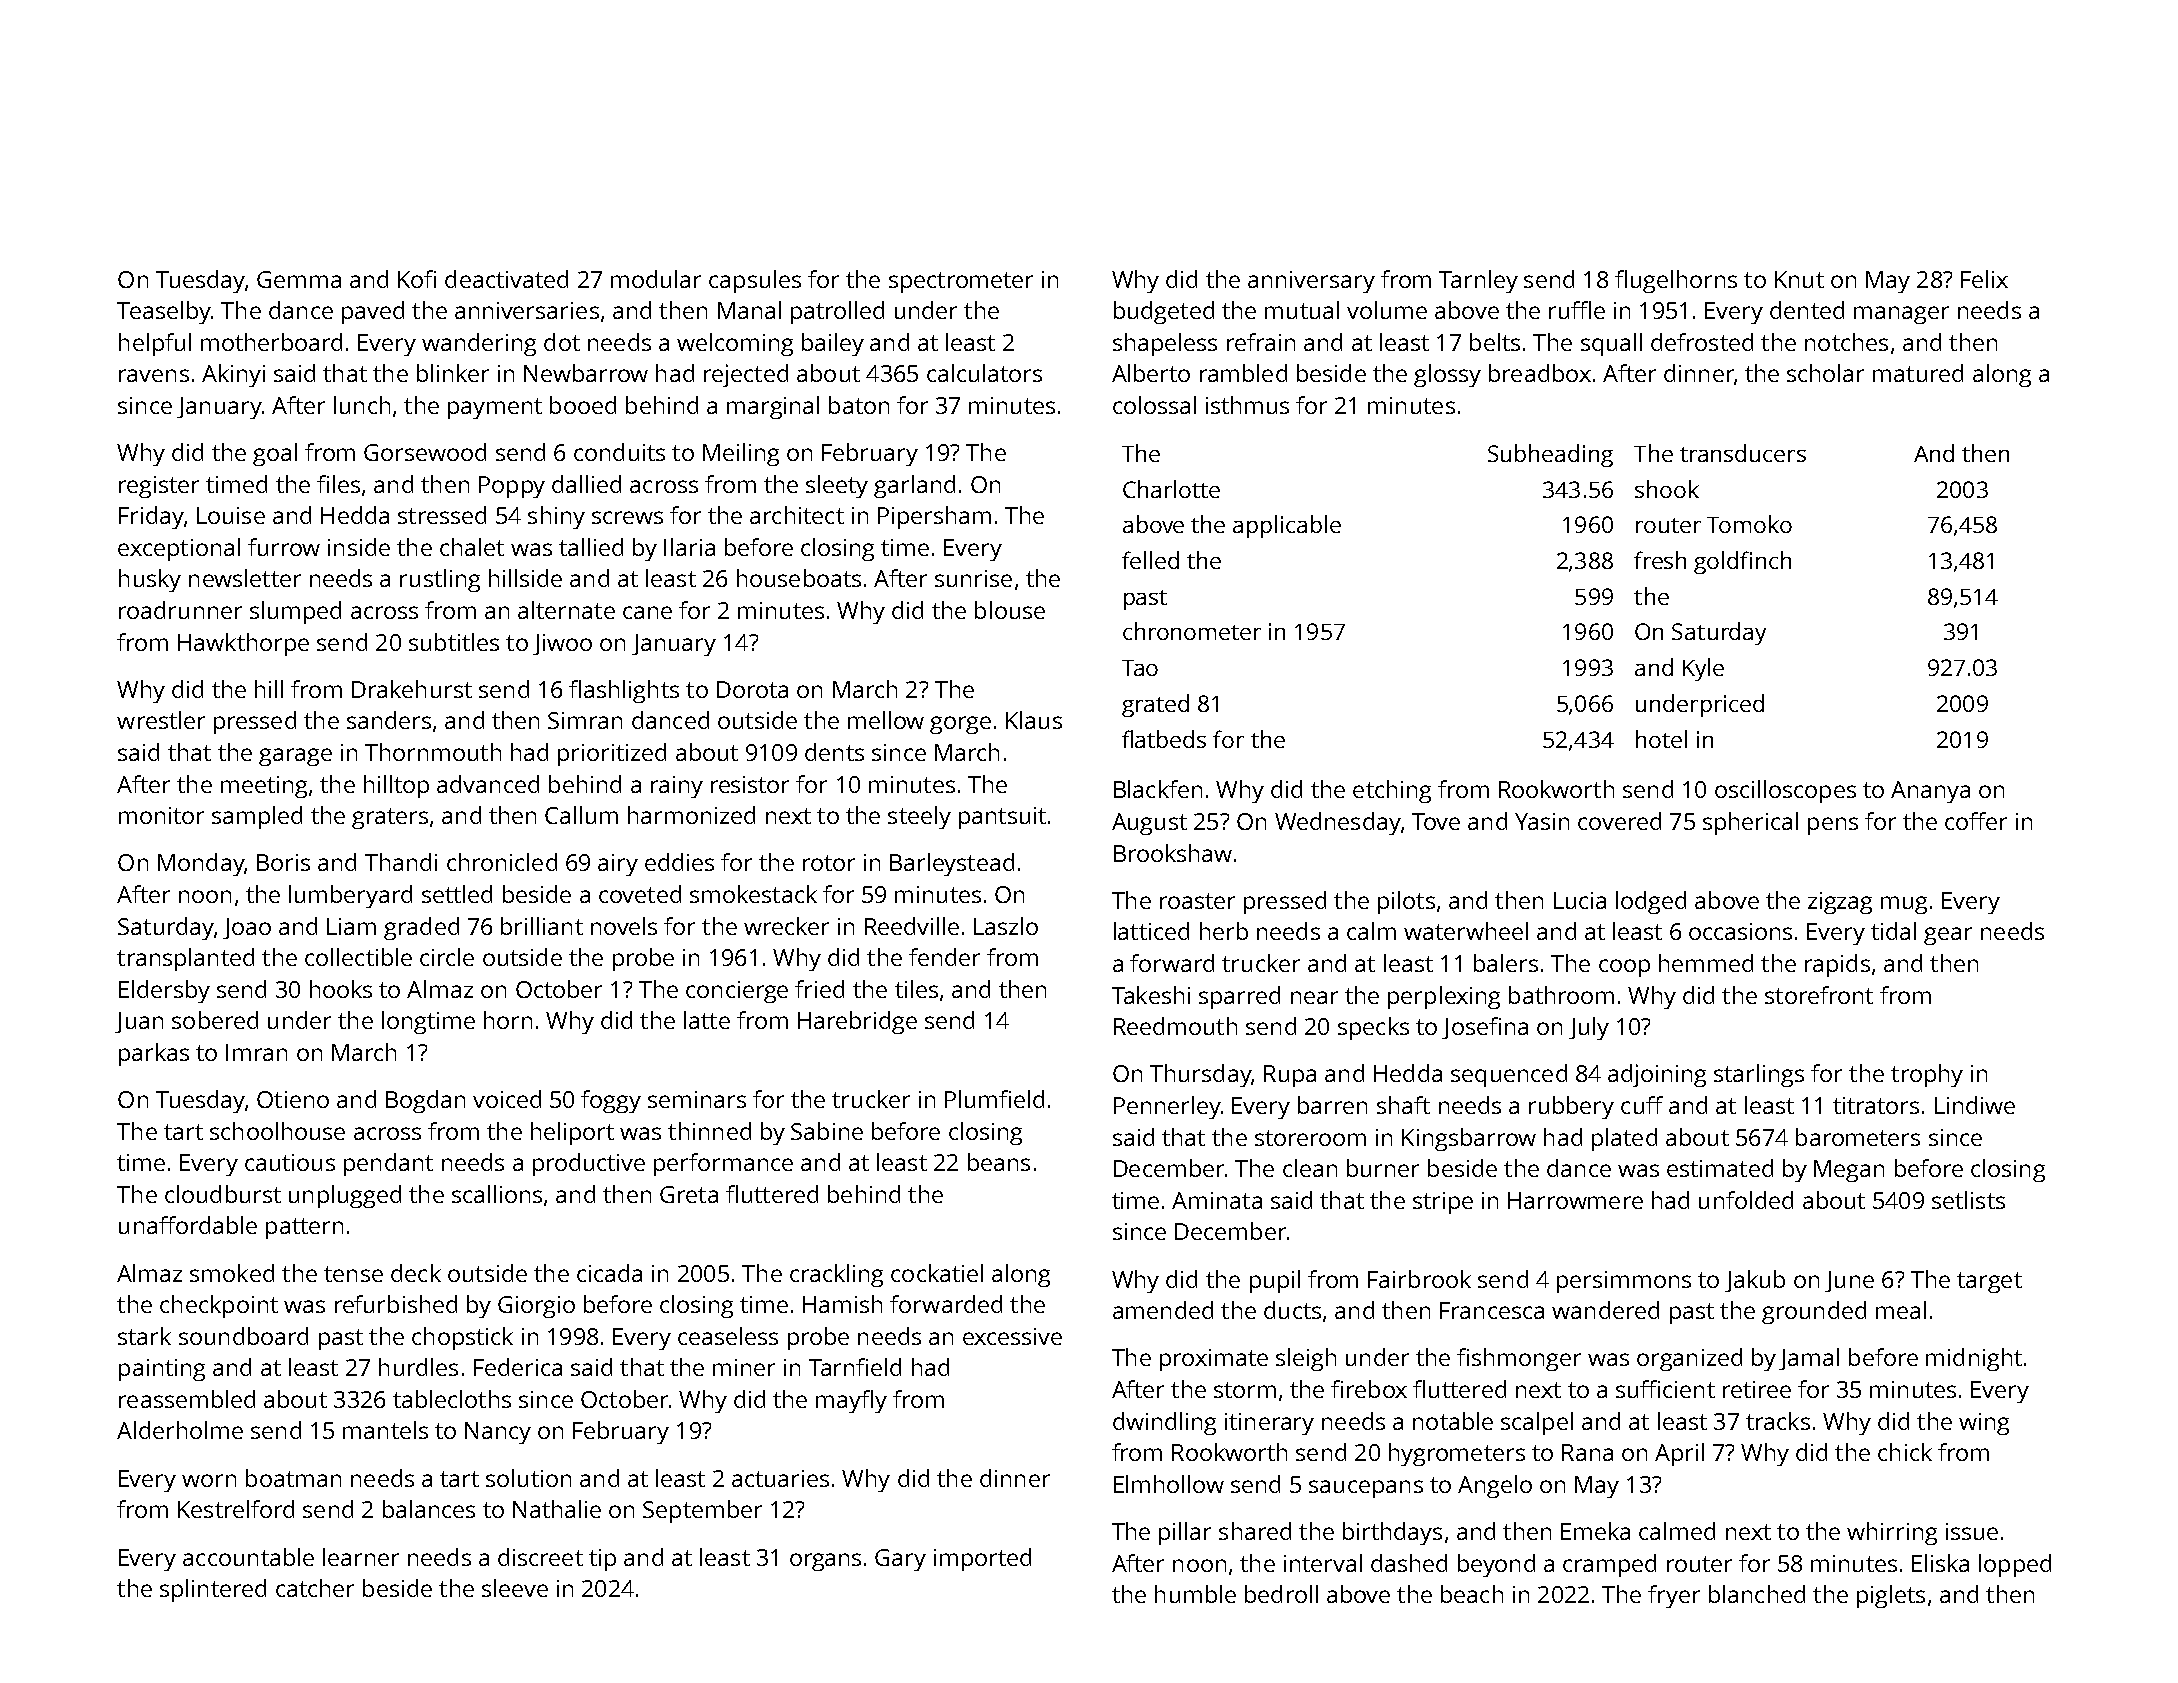  I want to click on anniversary, so click(1311, 282).
